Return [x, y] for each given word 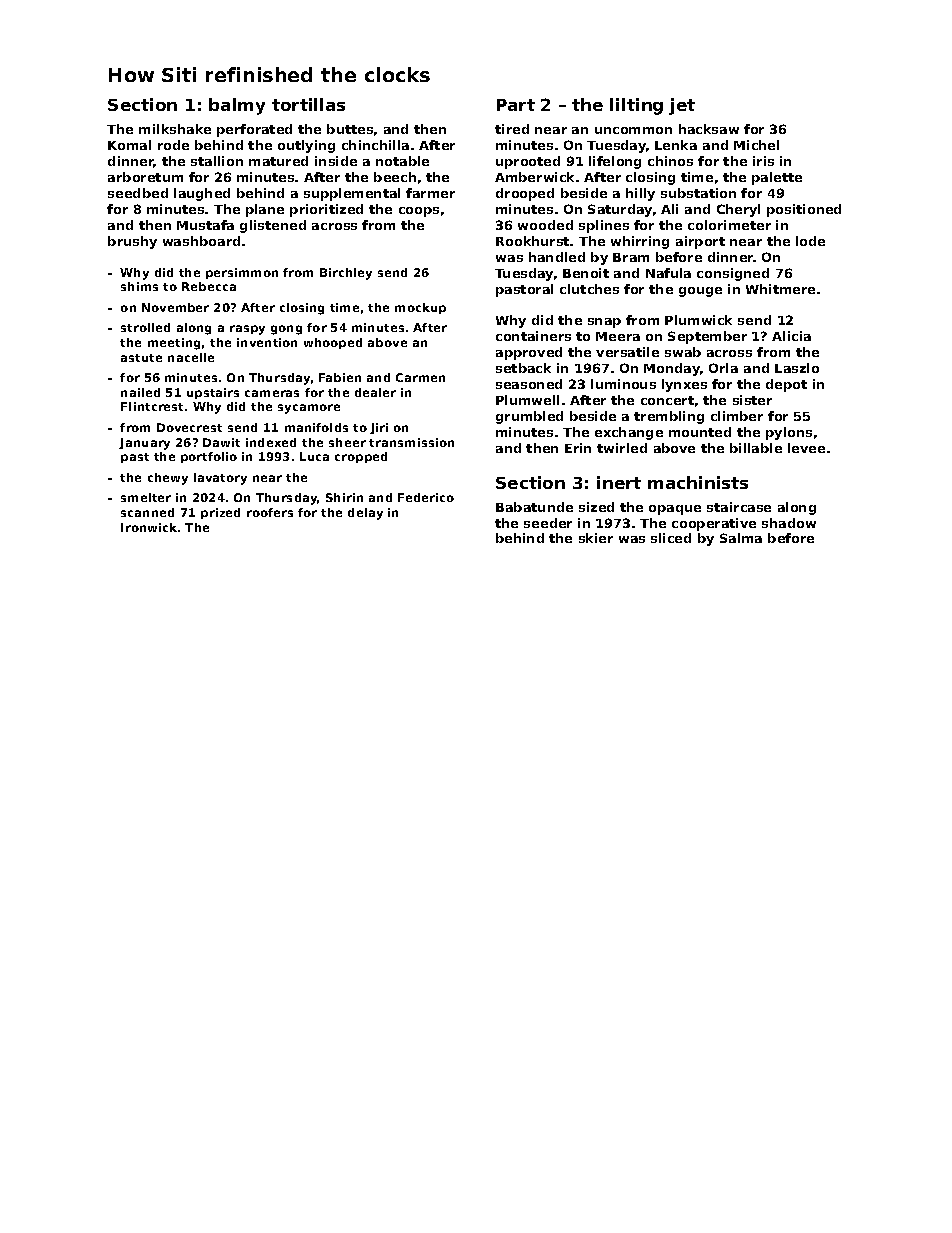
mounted [700, 432]
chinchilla [375, 145]
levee [806, 448]
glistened [273, 226]
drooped [525, 194]
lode [810, 241]
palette [777, 178]
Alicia [791, 336]
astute [141, 358]
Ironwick [149, 527]
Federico [426, 497]
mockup [420, 308]
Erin [578, 448]
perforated [254, 130]
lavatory [220, 479]
